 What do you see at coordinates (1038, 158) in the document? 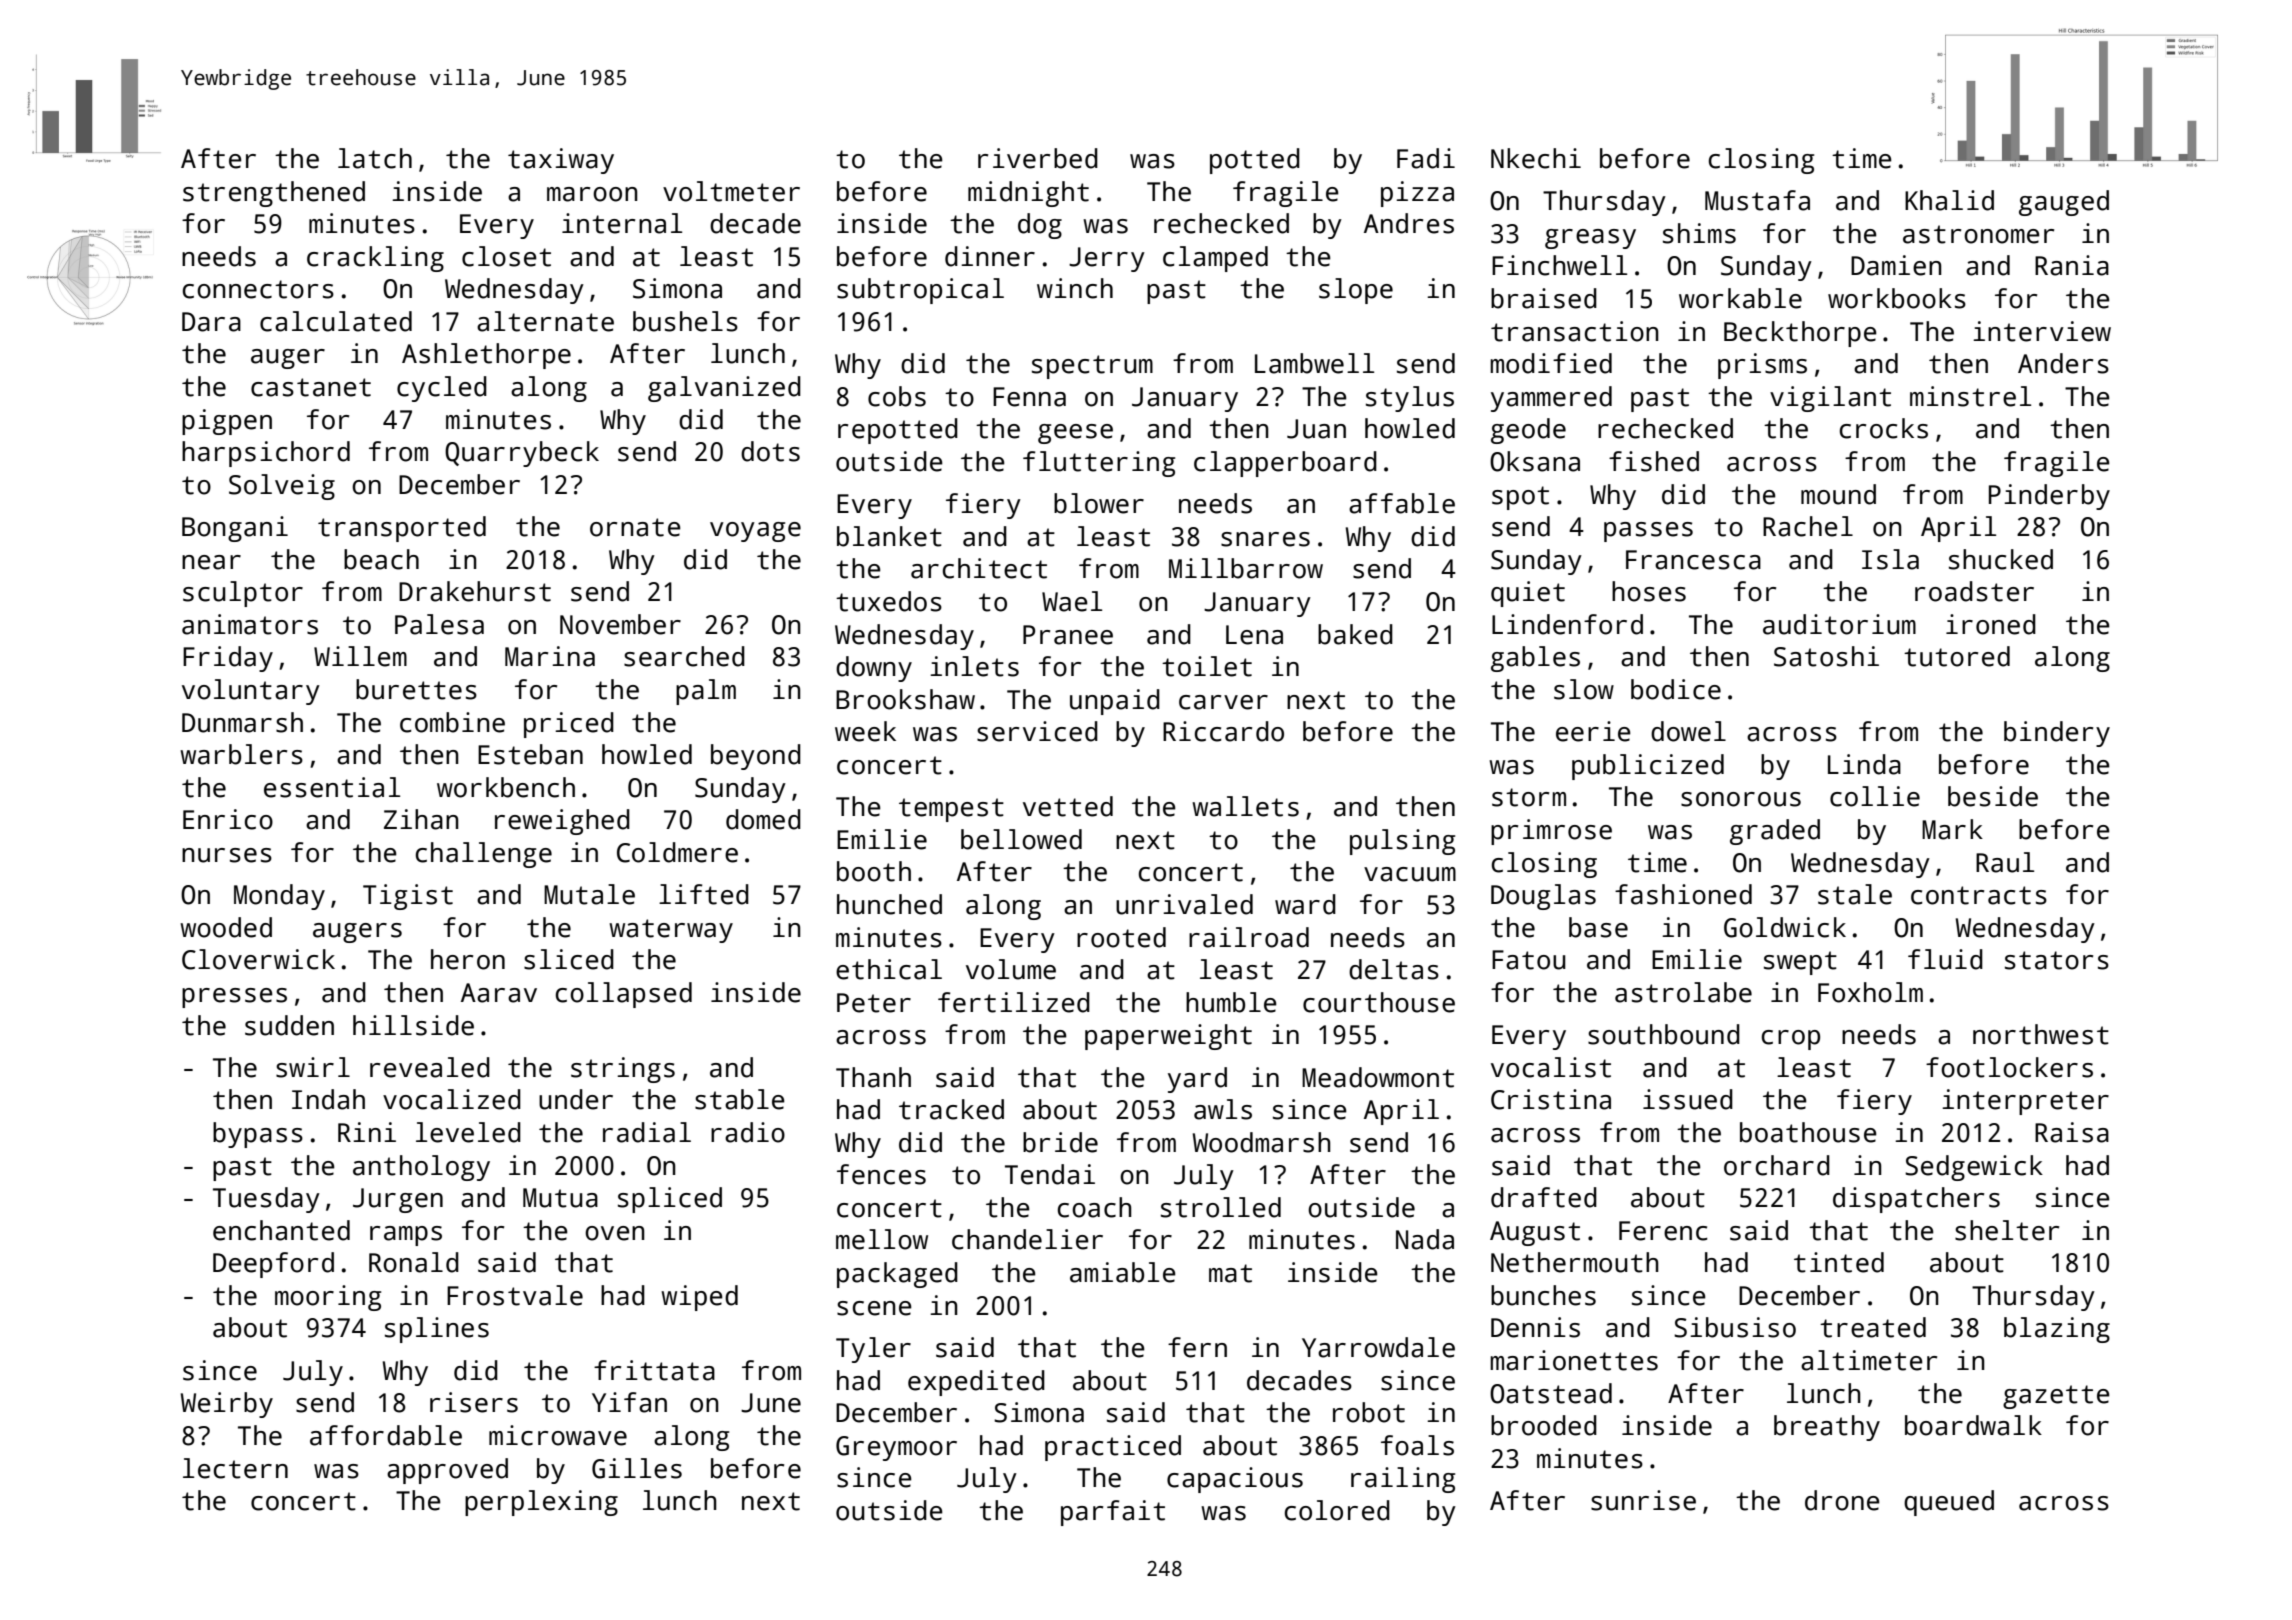
I see `riverbed` at bounding box center [1038, 158].
